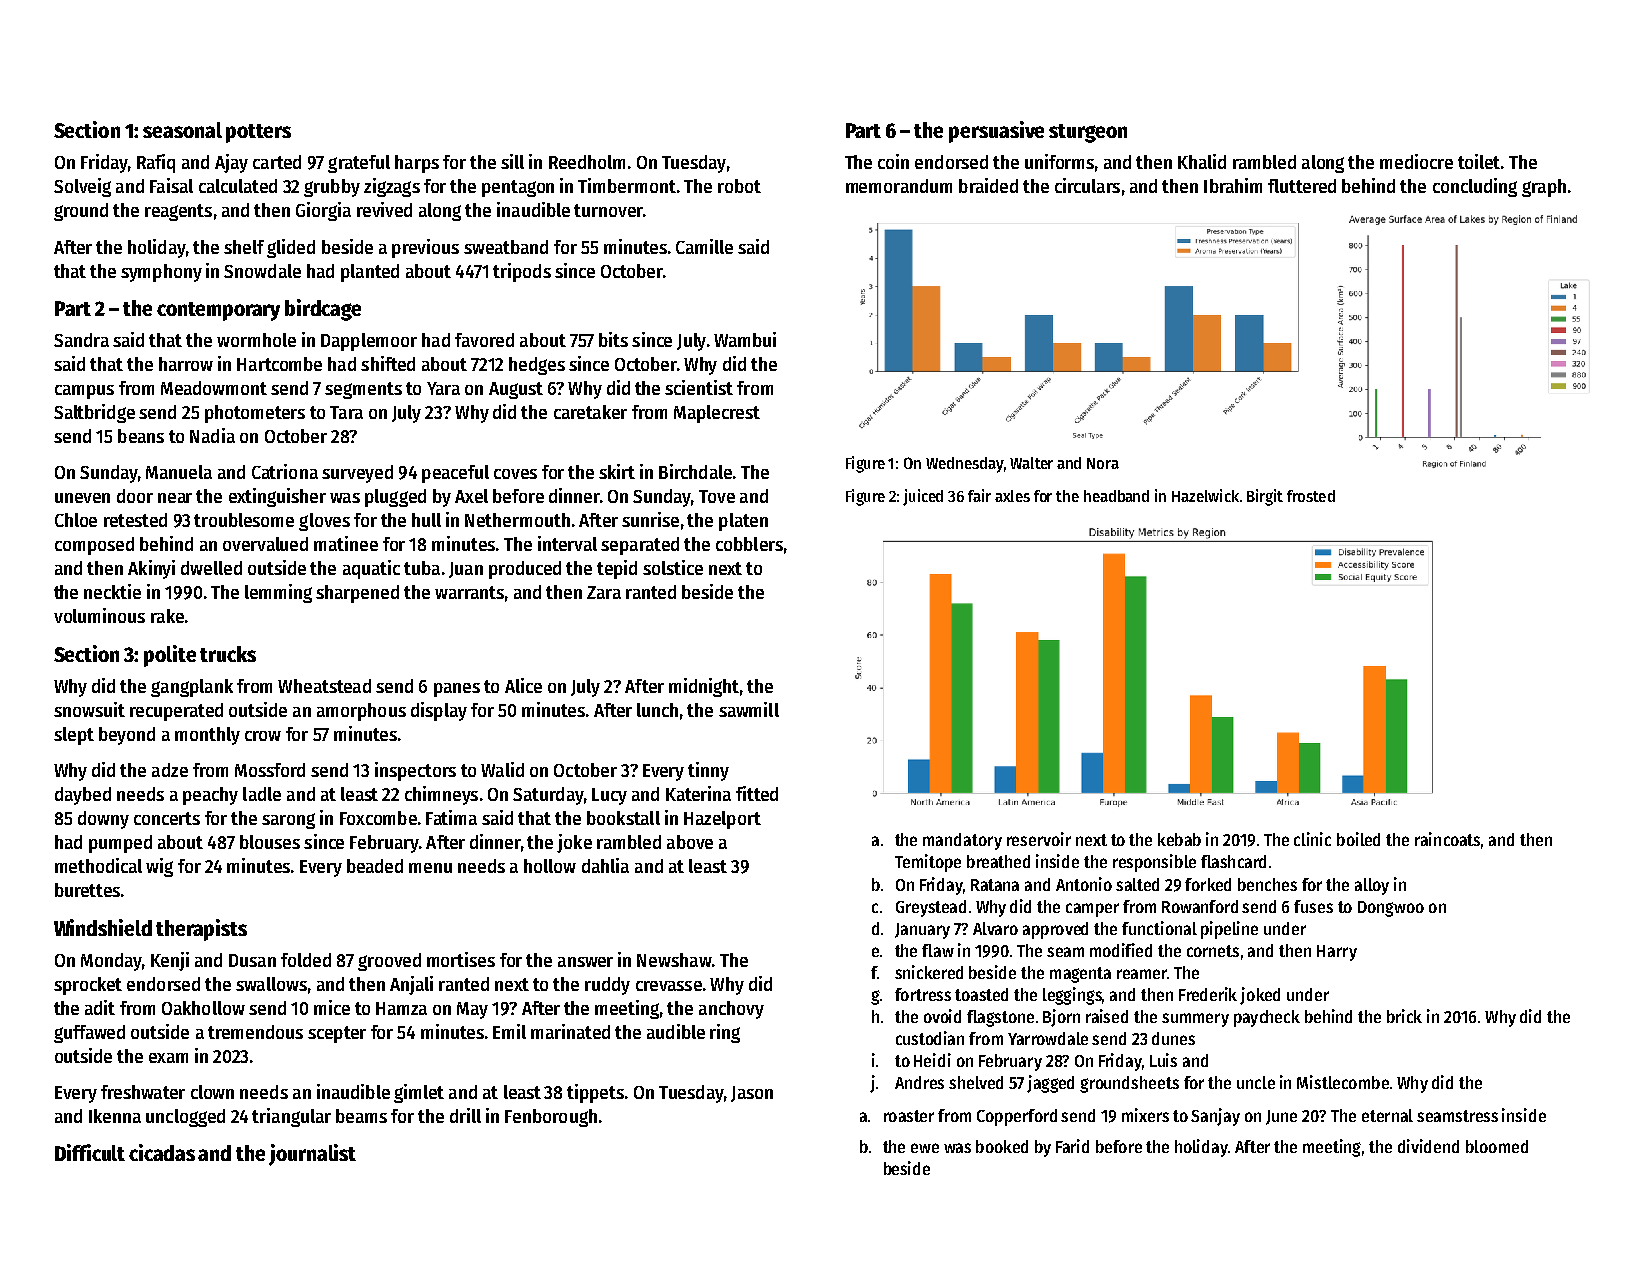 The height and width of the page is (1261, 1632). Describe the element at coordinates (704, 687) in the page. I see `midnight` at that location.
